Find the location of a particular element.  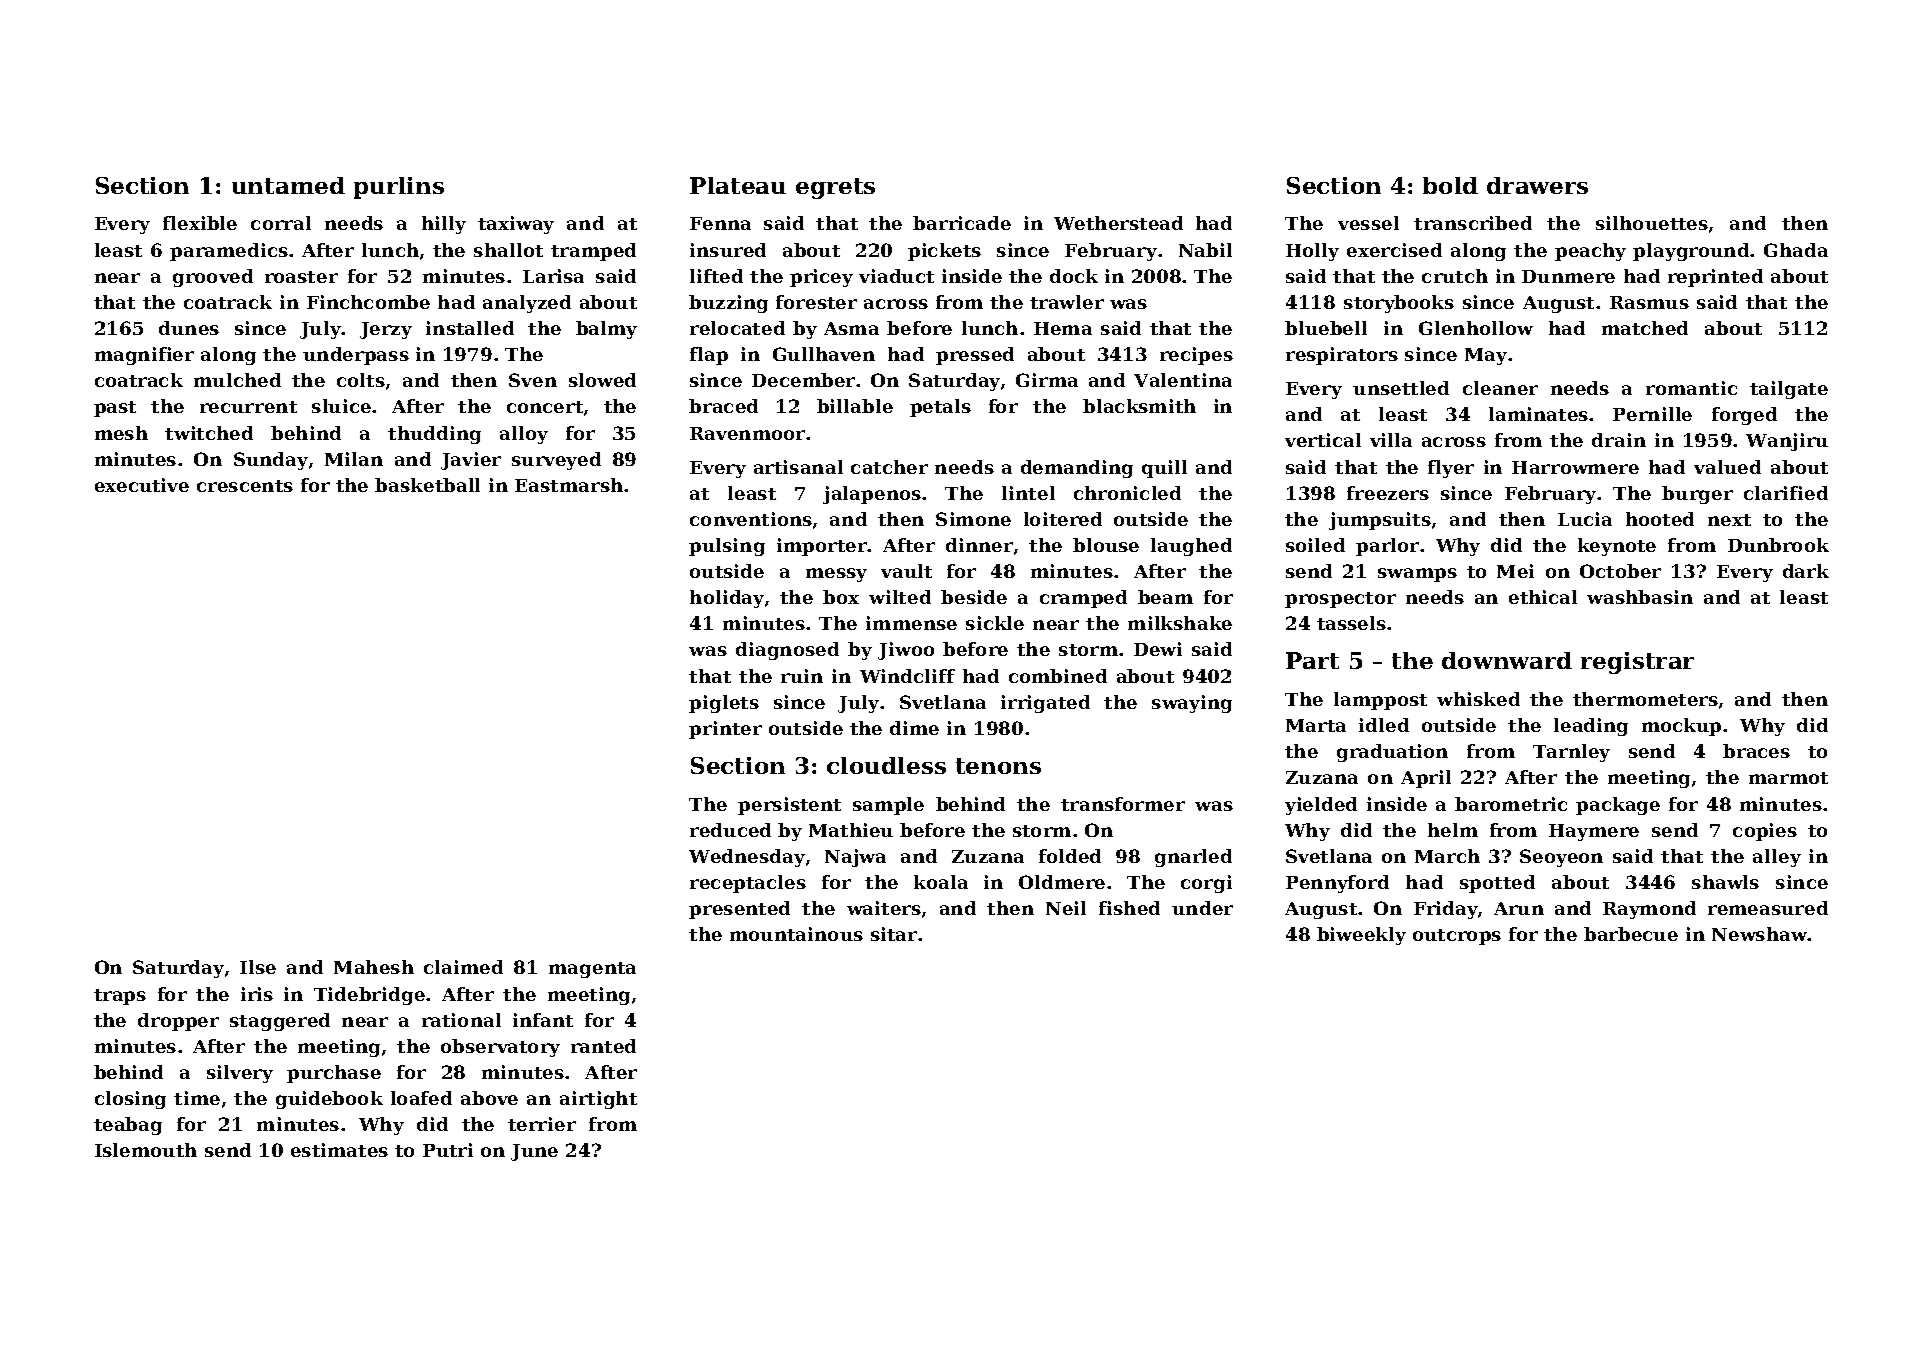

tenons is located at coordinates (998, 766).
